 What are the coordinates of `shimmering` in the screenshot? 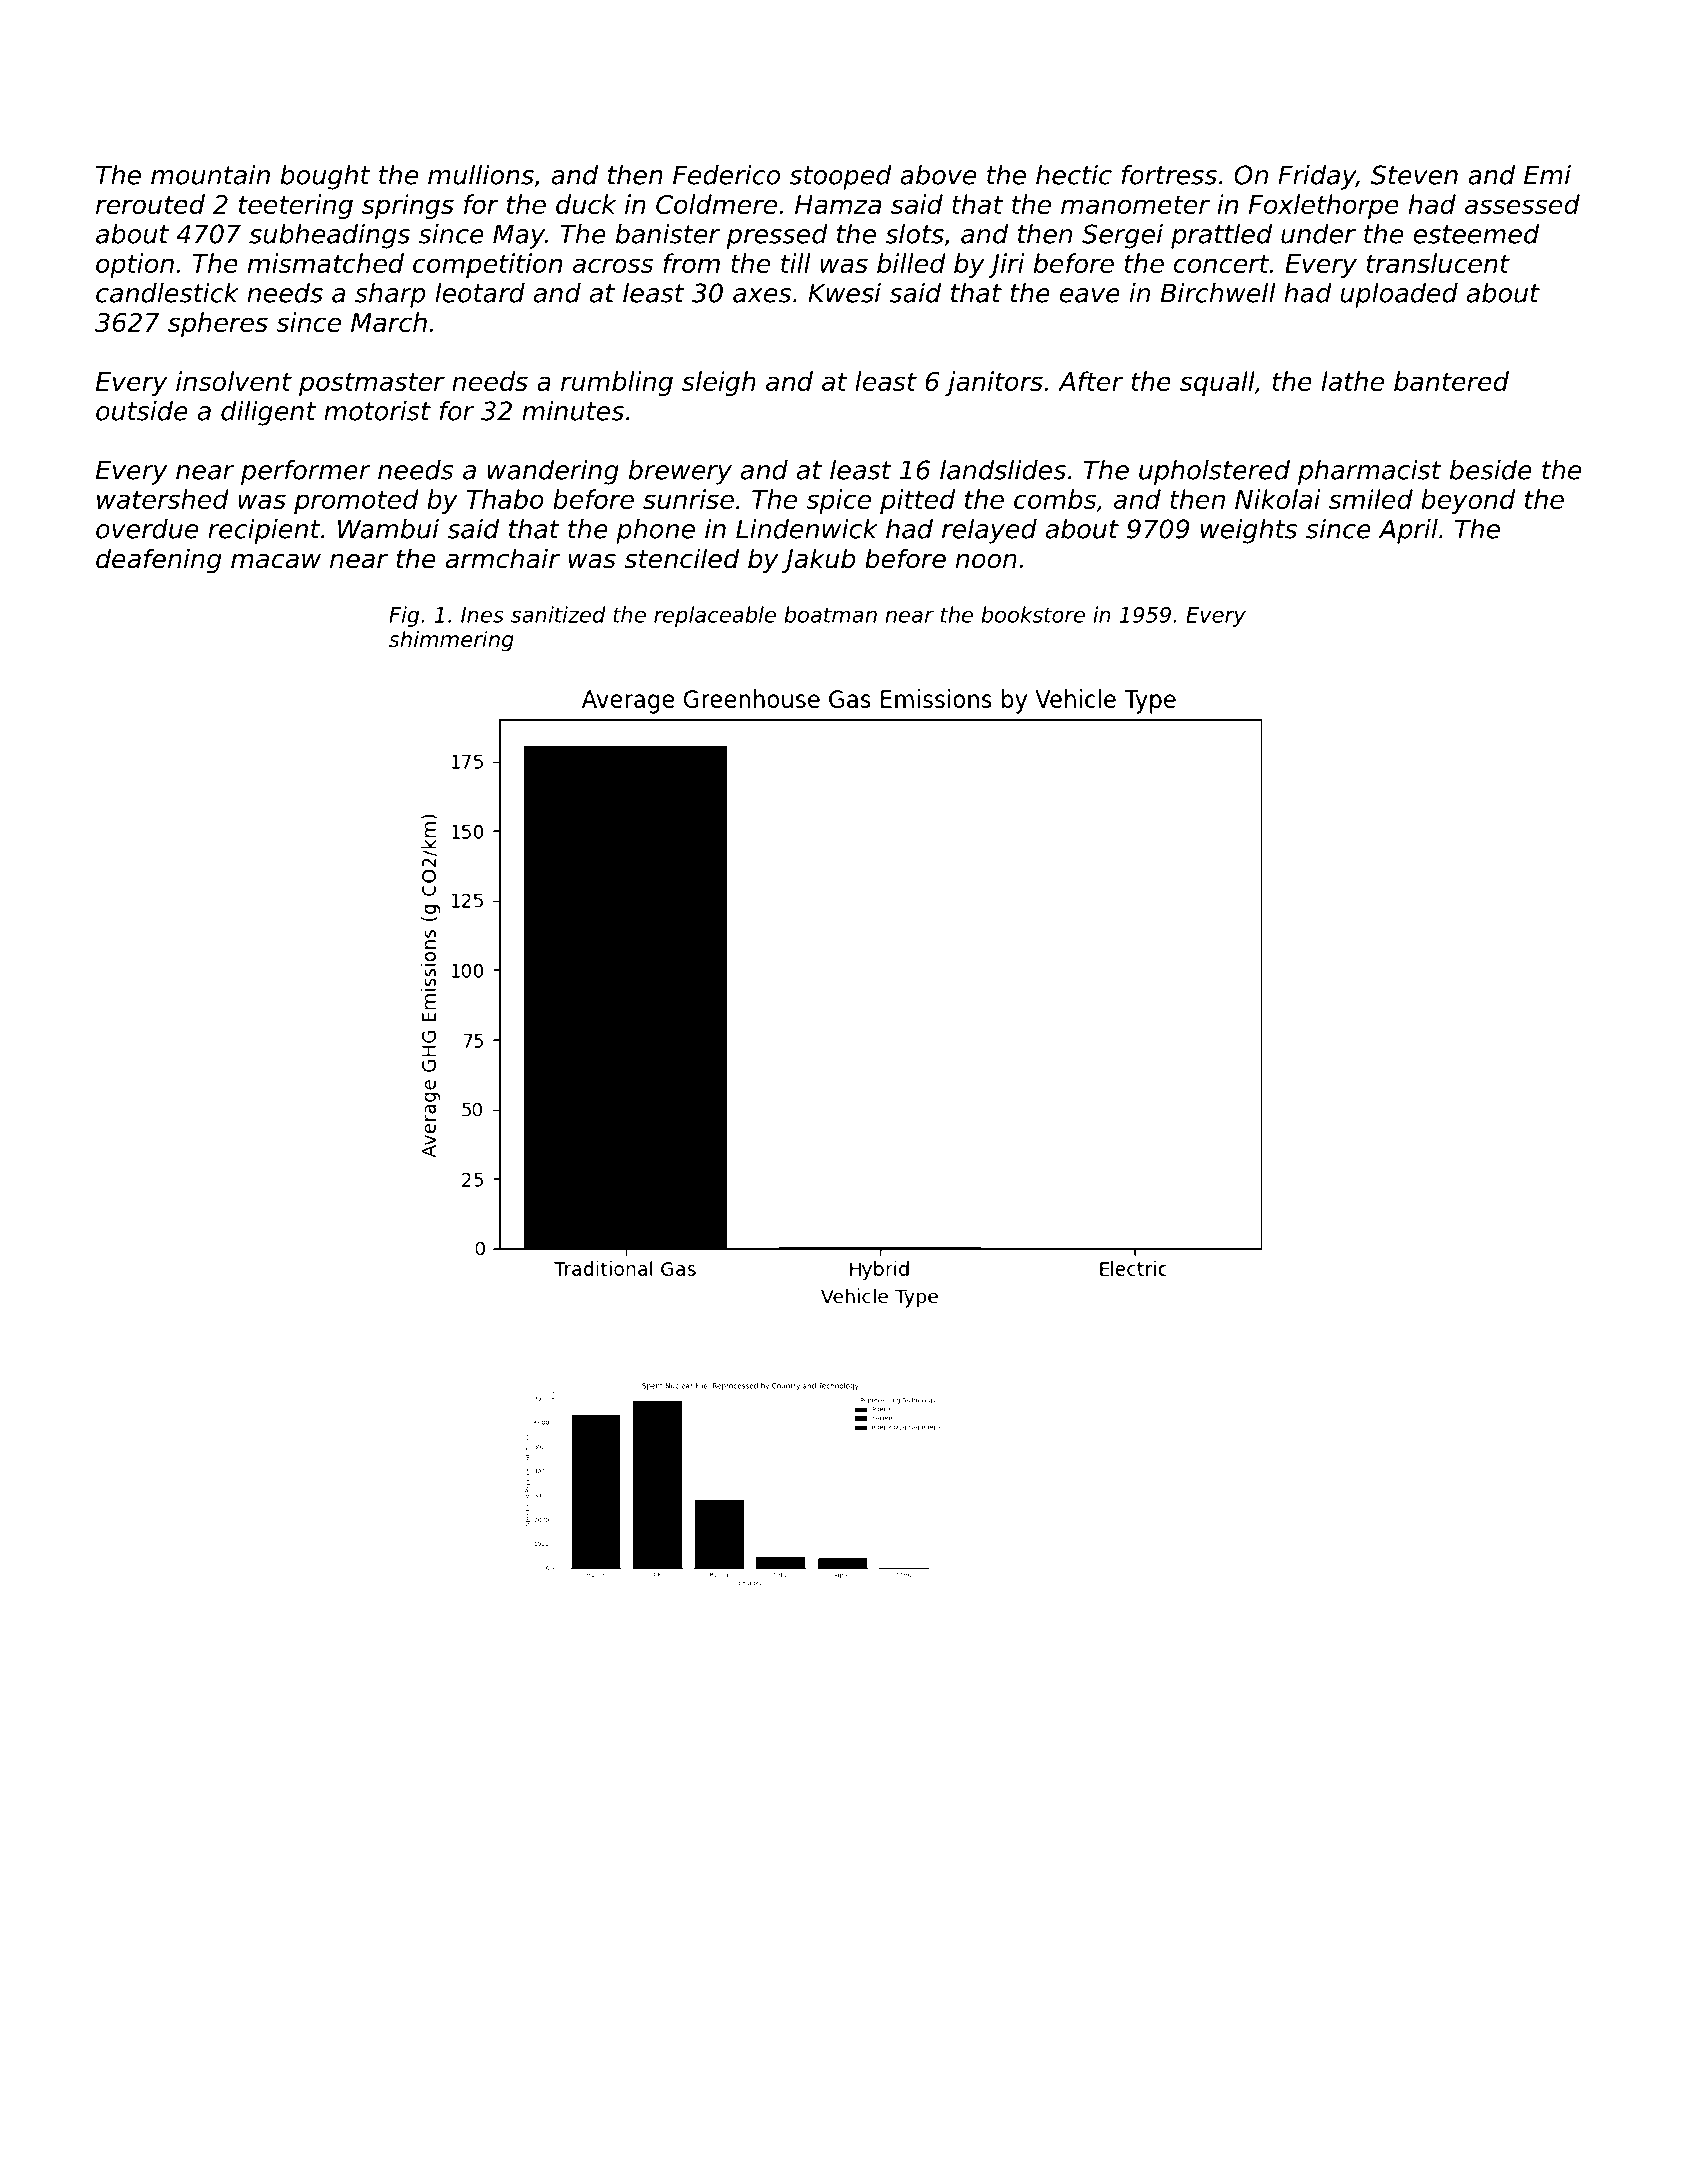 It's located at (451, 641).
